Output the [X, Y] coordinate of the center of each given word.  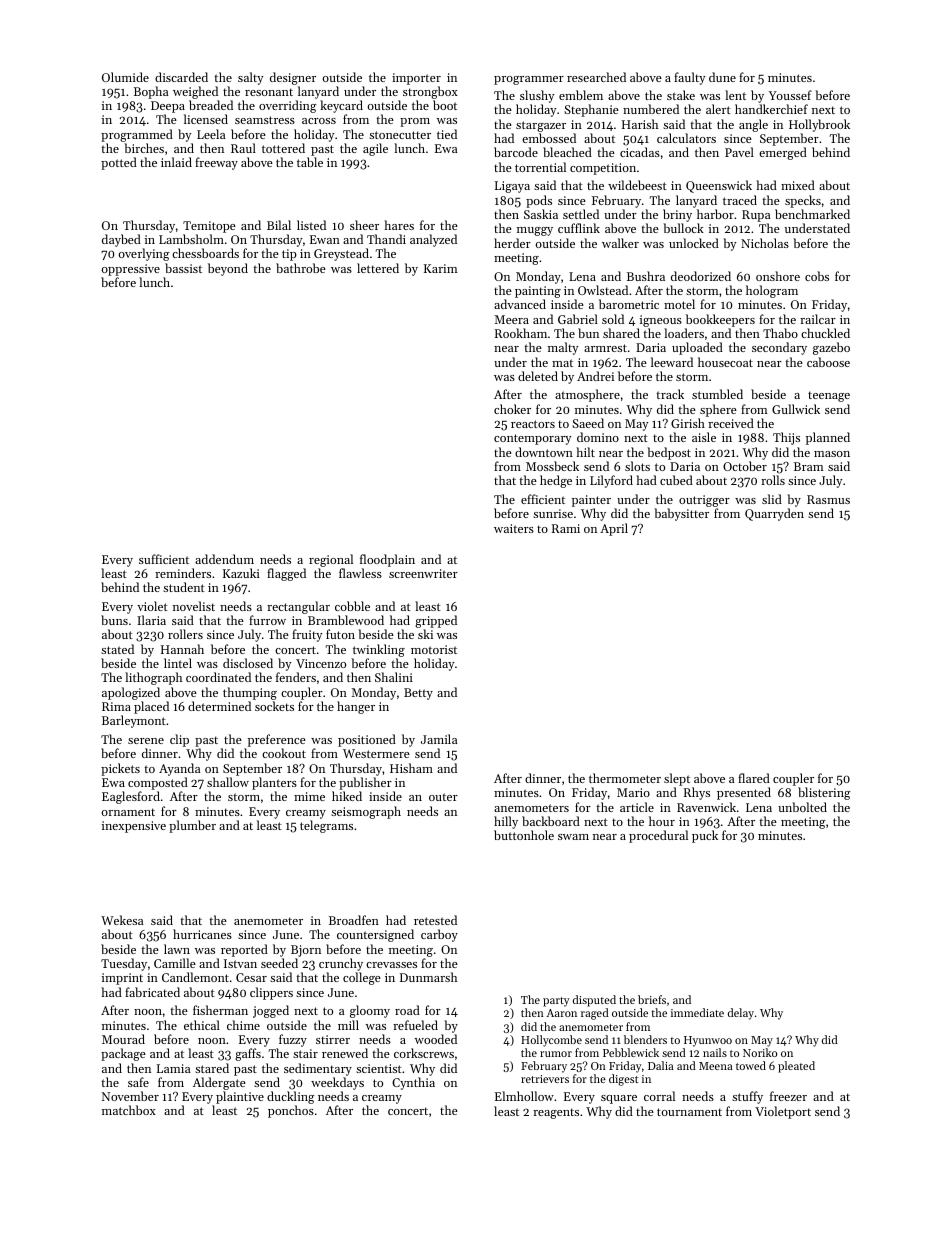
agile [375, 149]
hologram [772, 291]
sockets [274, 706]
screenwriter [423, 573]
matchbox [129, 1110]
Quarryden [774, 514]
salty [250, 78]
